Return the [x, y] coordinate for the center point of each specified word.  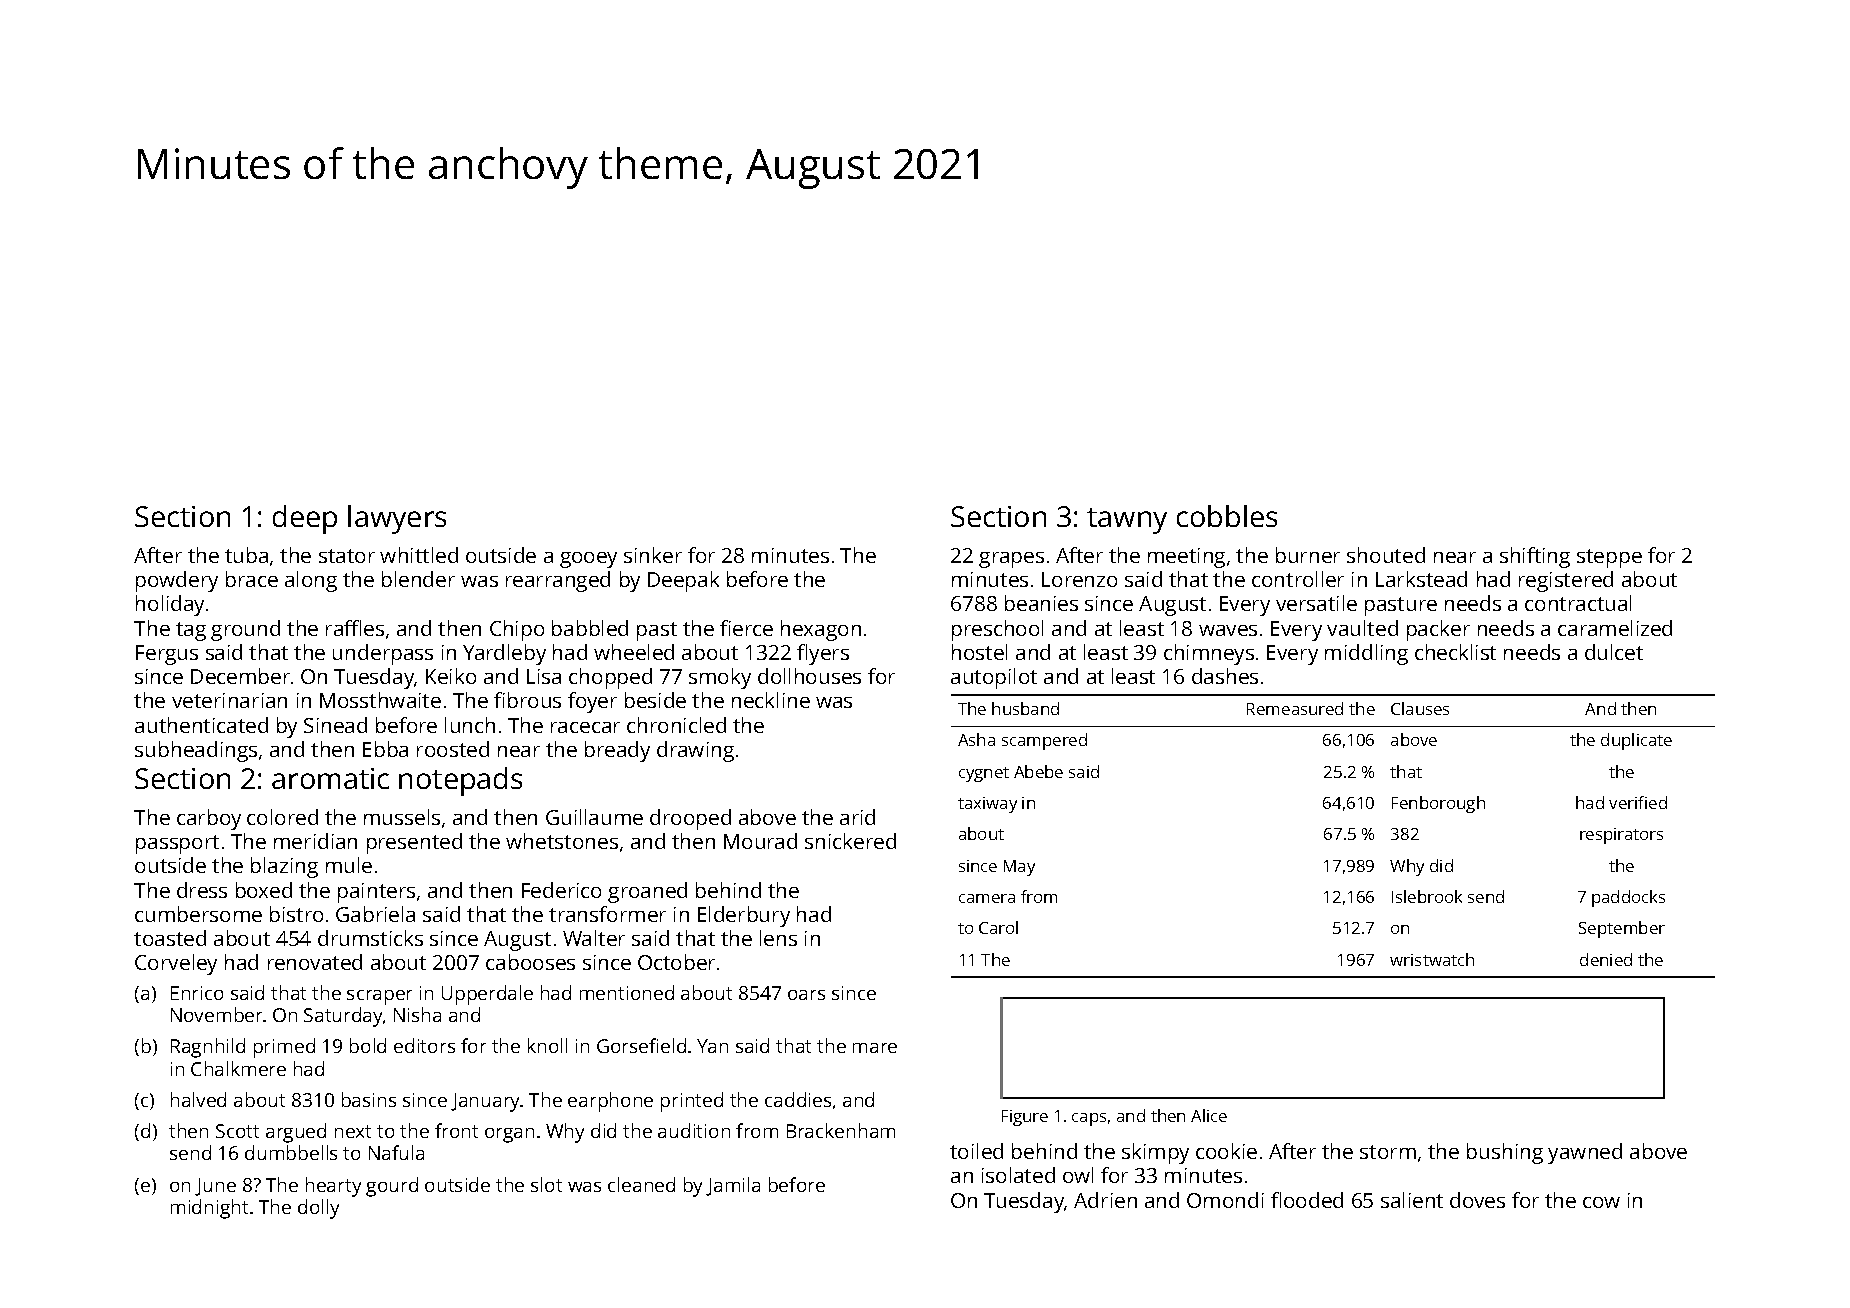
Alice [1209, 1115]
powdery [177, 581]
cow [1601, 1202]
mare [875, 1048]
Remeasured [1295, 708]
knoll [547, 1045]
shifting [1535, 557]
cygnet [984, 774]
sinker [653, 555]
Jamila [733, 1186]
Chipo [517, 630]
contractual [1578, 603]
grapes [1011, 560]
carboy [209, 819]
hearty [333, 1187]
